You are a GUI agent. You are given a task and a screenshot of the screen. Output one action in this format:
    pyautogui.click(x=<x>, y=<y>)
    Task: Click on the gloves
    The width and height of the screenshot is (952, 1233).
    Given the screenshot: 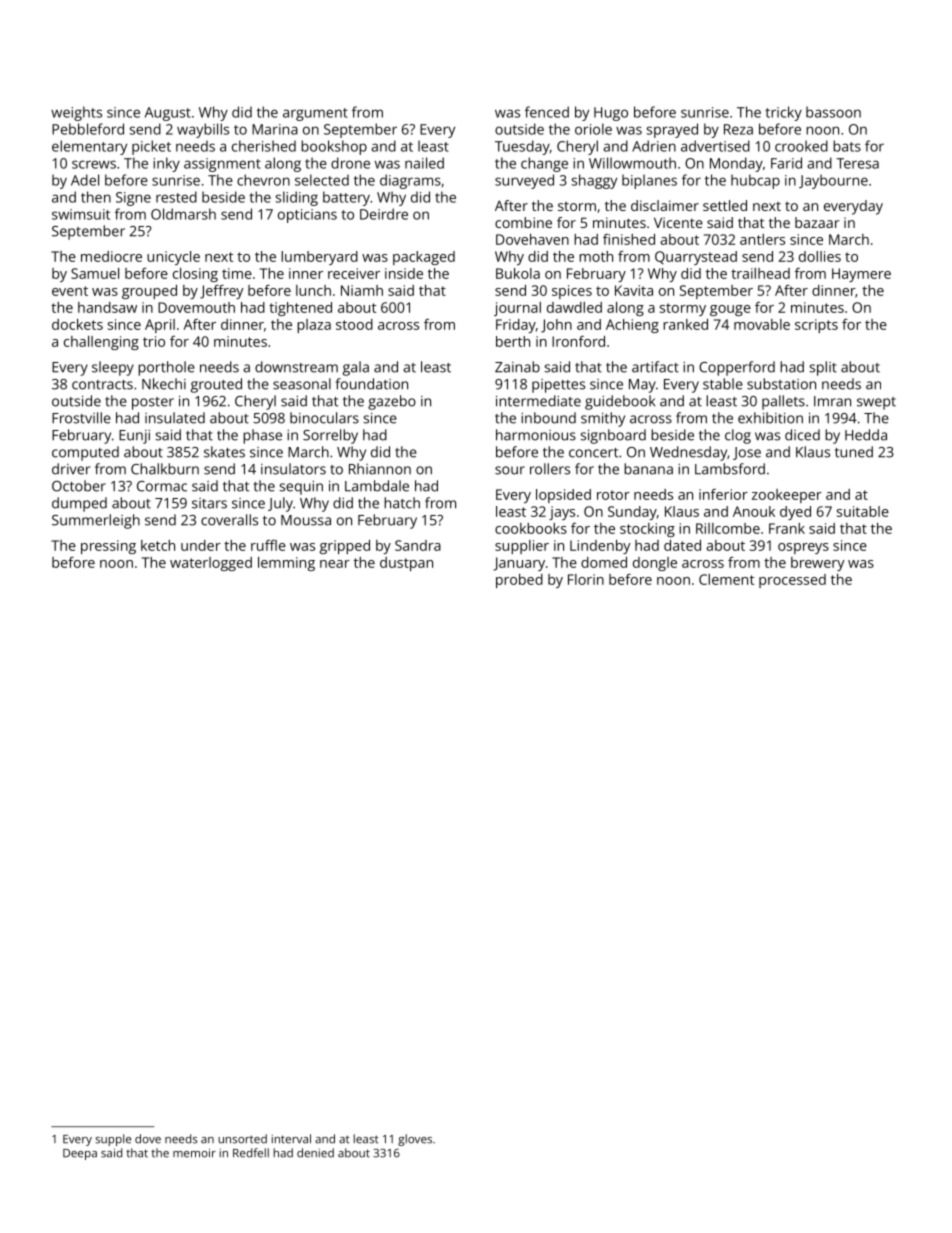 What is the action you would take?
    pyautogui.click(x=415, y=1140)
